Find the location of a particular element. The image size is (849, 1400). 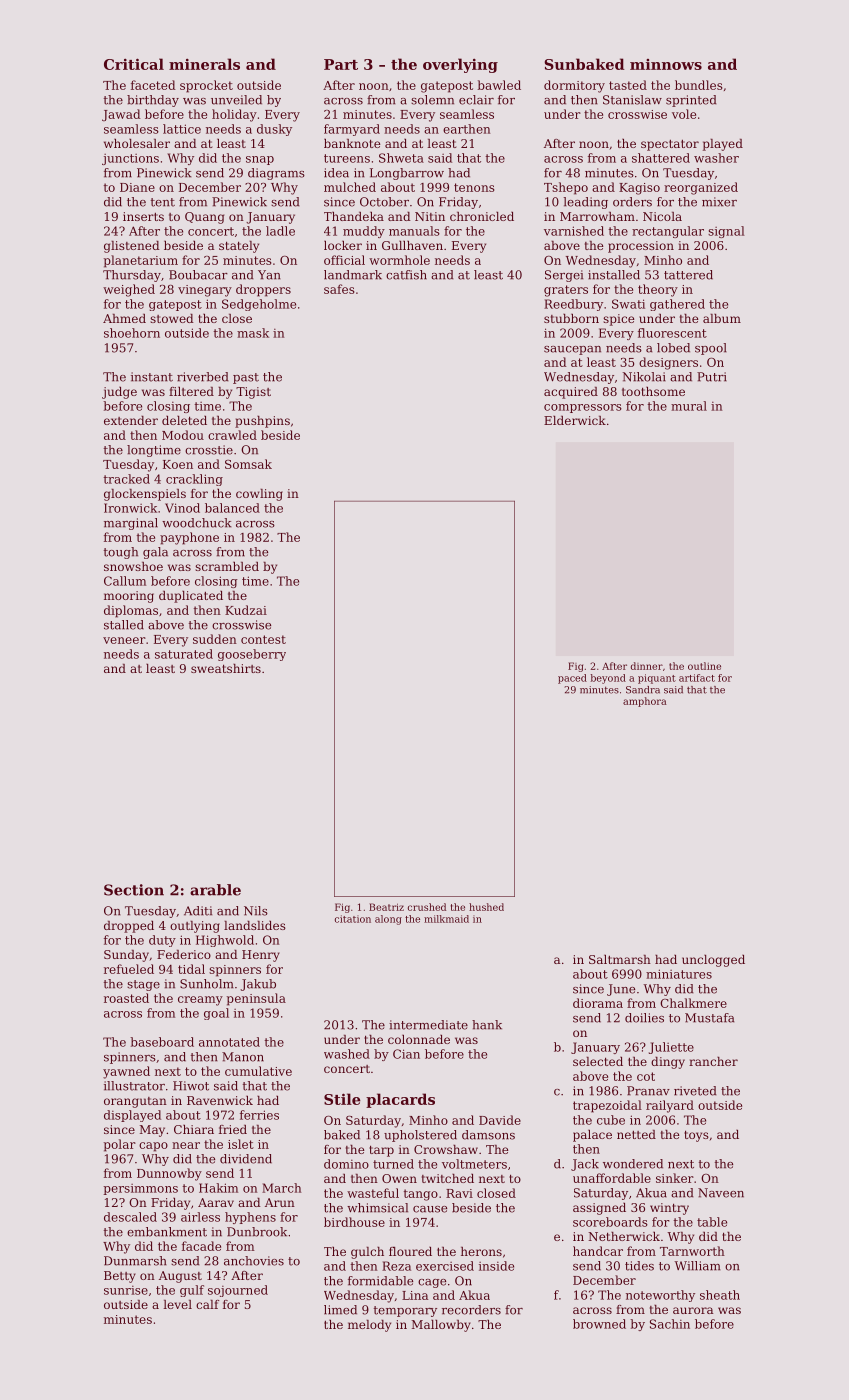

overlying is located at coordinates (460, 65).
